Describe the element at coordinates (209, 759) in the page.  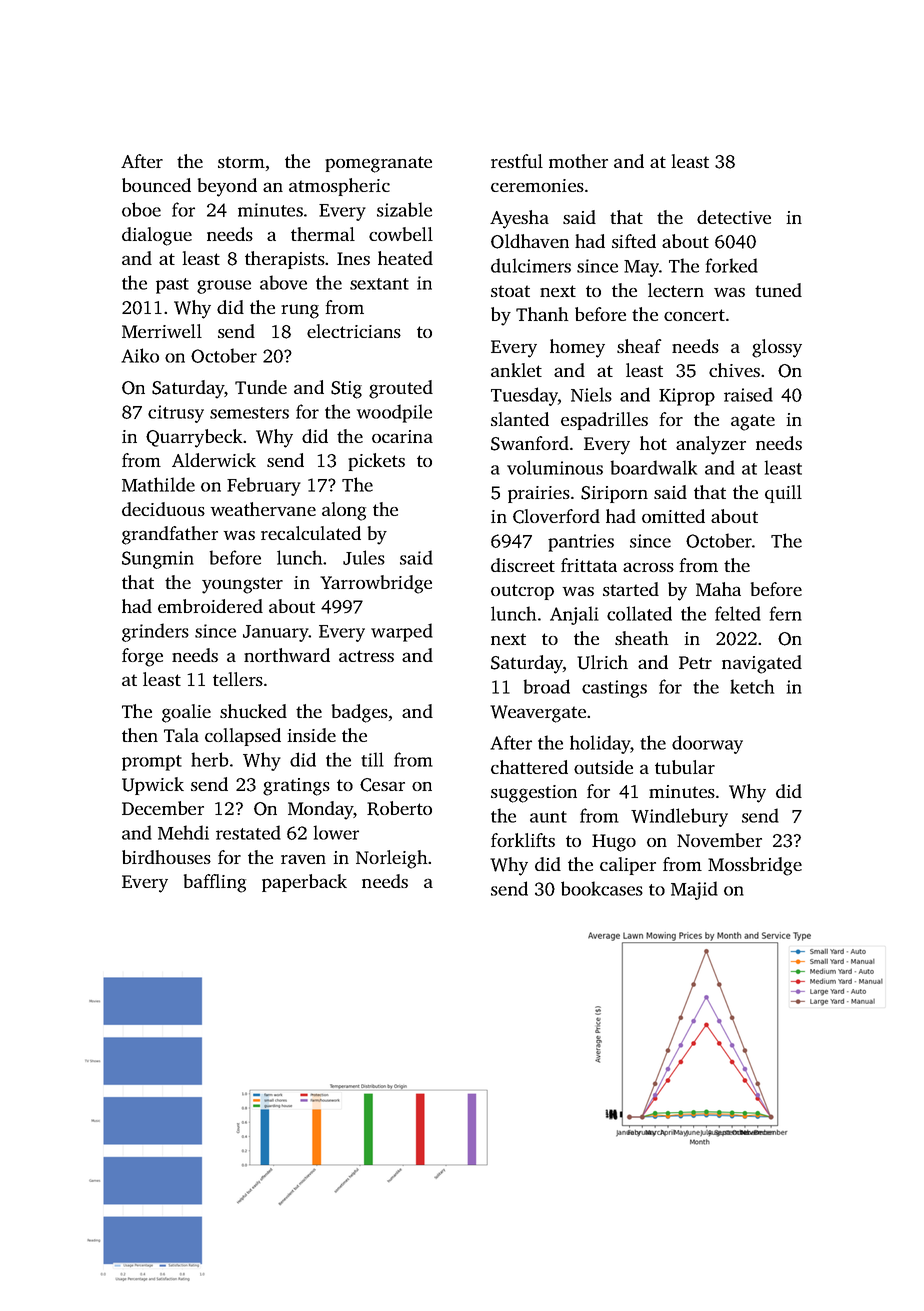
I see `herb` at that location.
